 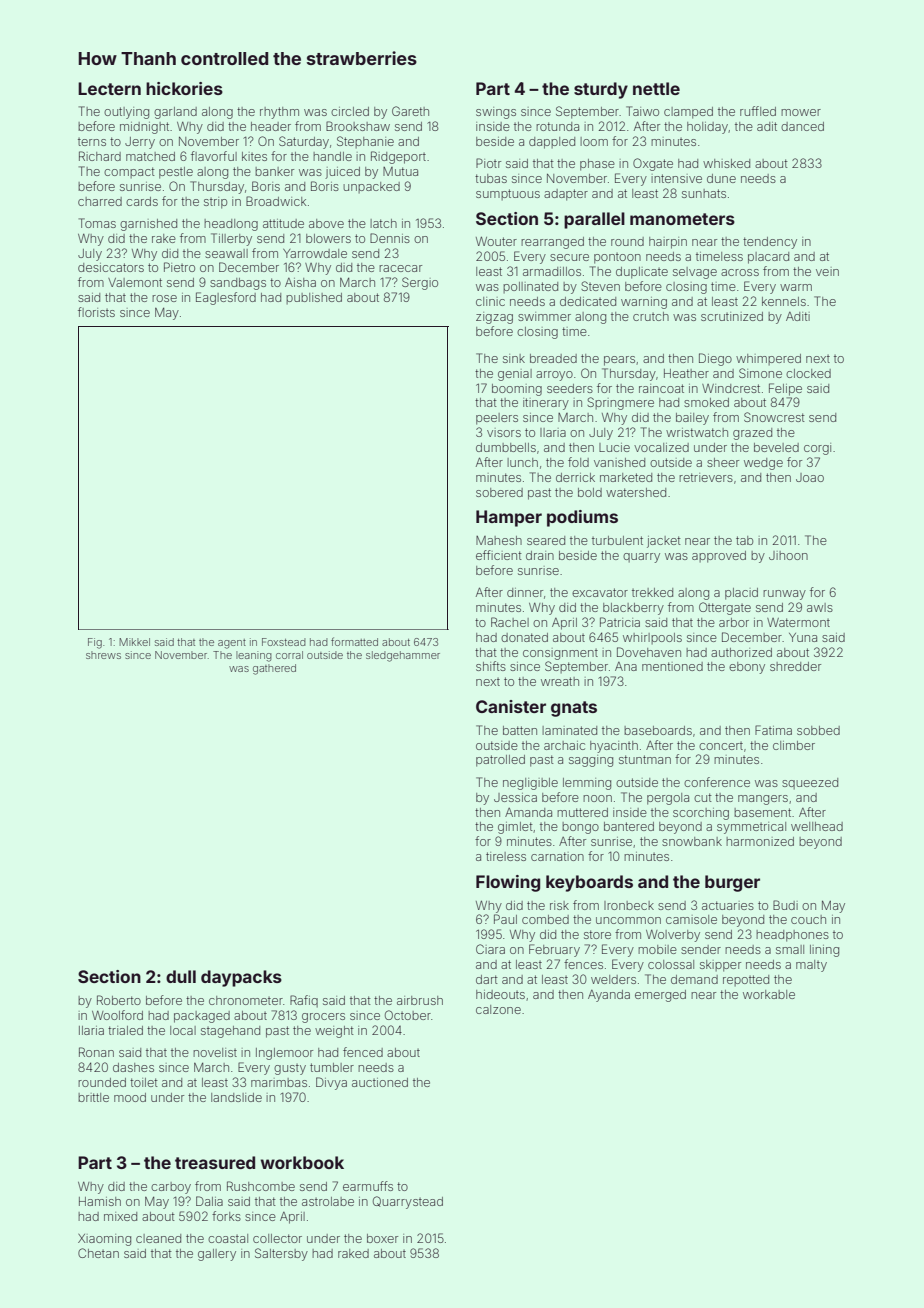 I want to click on Mikkel, so click(x=134, y=642).
